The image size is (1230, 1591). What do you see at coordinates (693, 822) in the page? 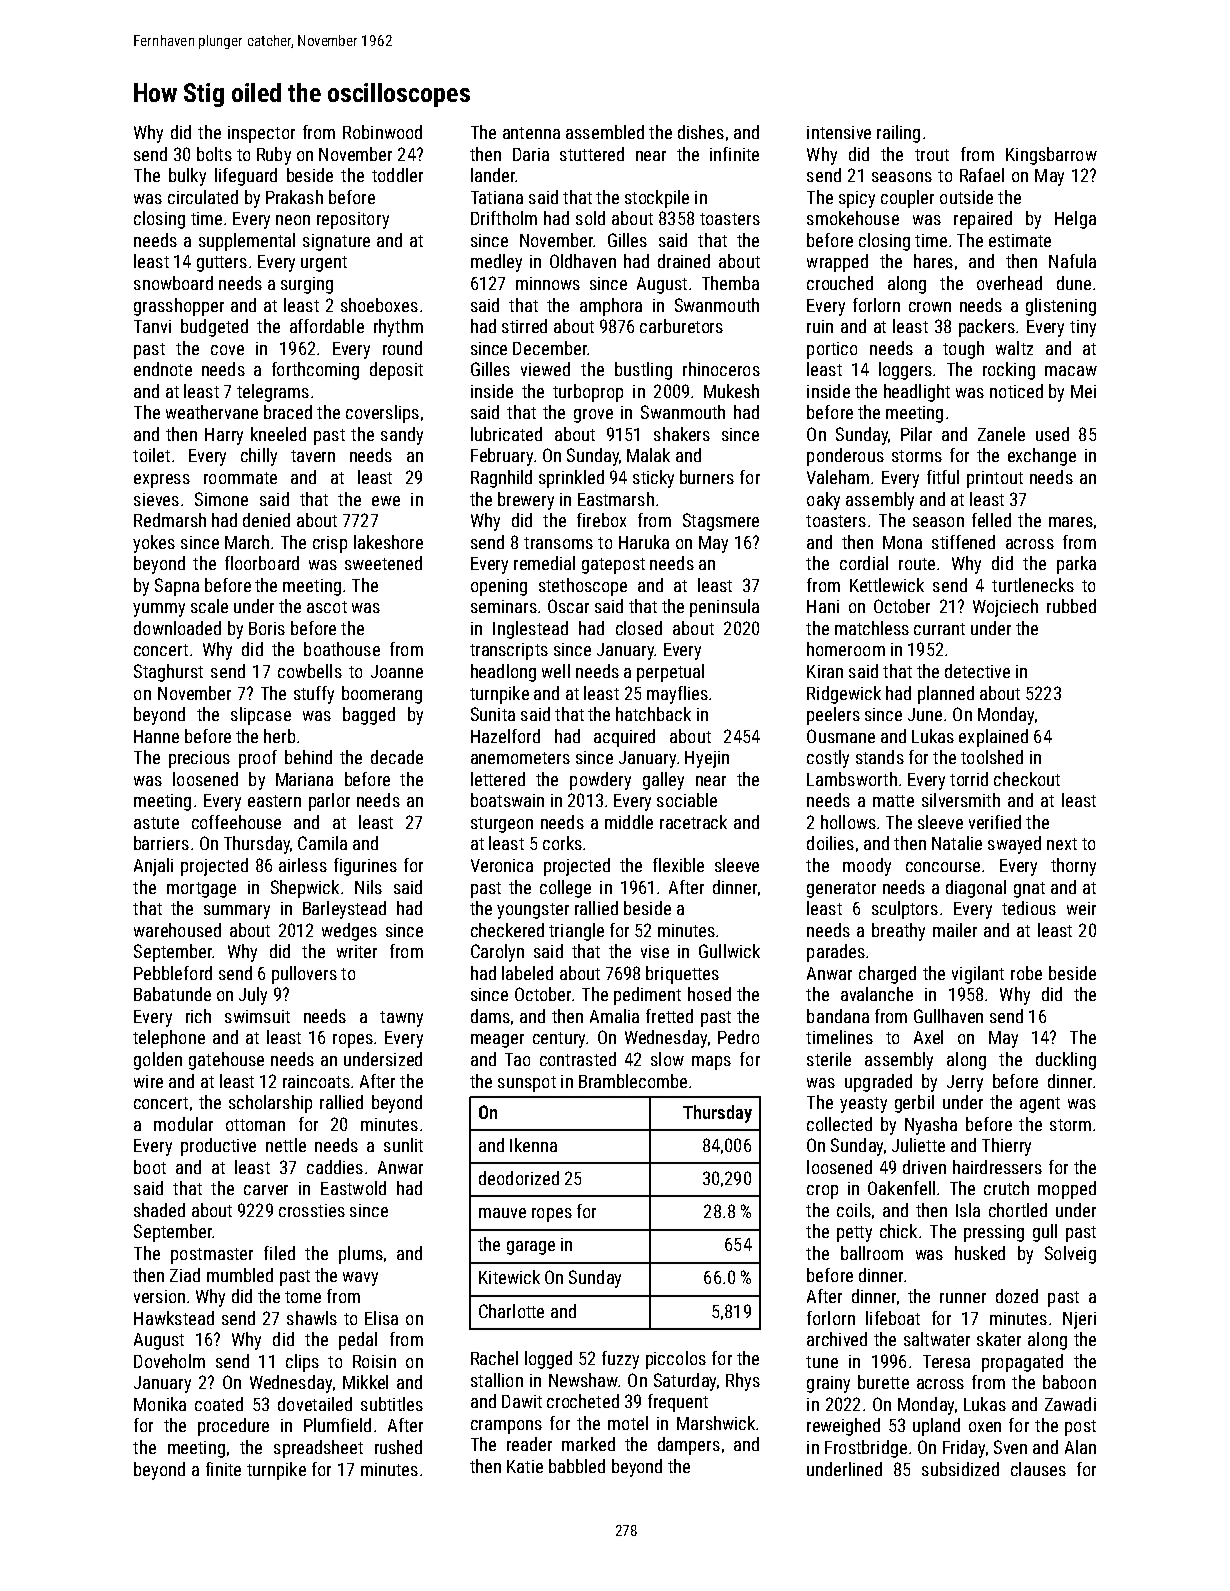
I see `racetrack` at bounding box center [693, 822].
